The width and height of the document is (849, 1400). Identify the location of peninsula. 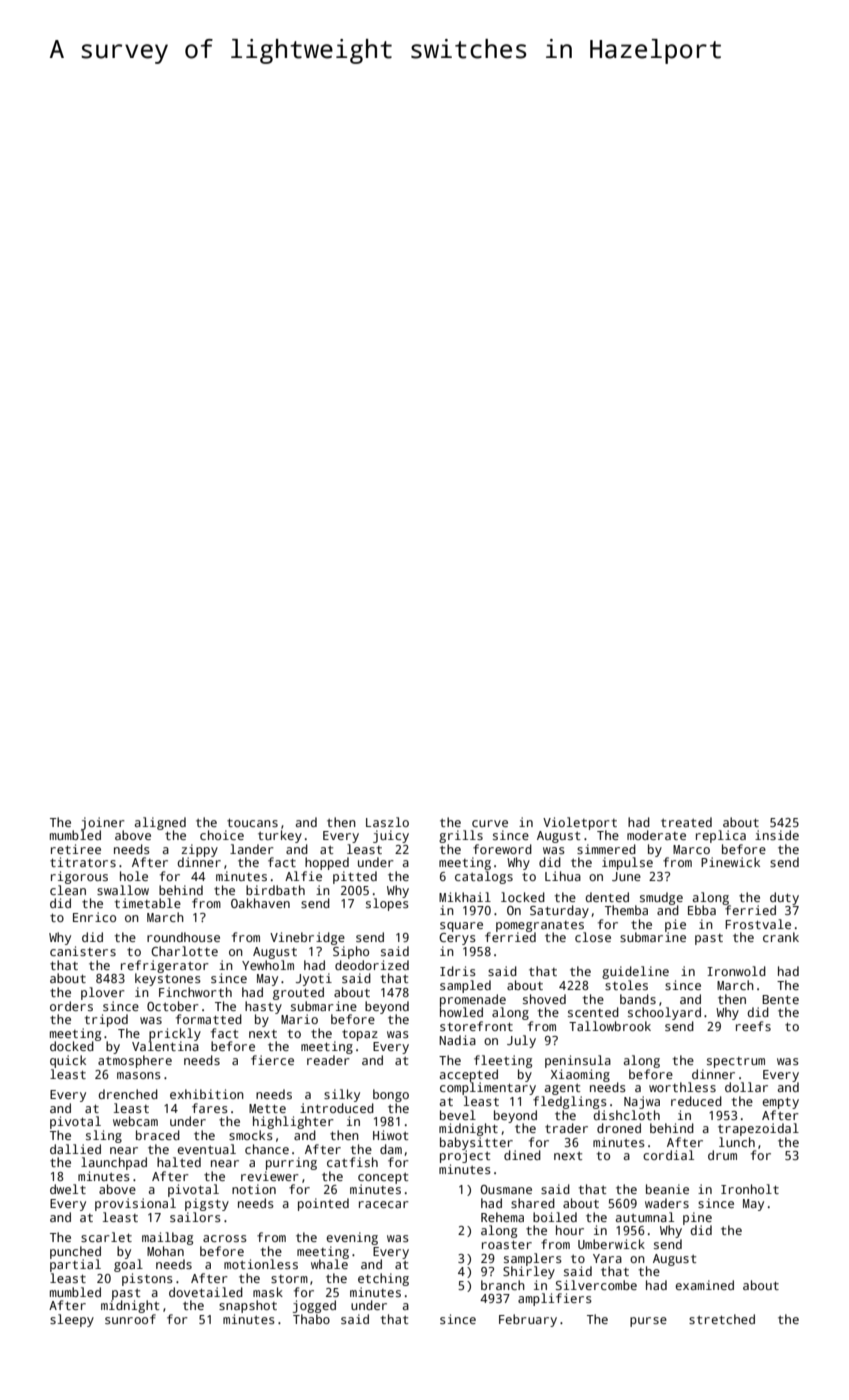
(578, 1061).
